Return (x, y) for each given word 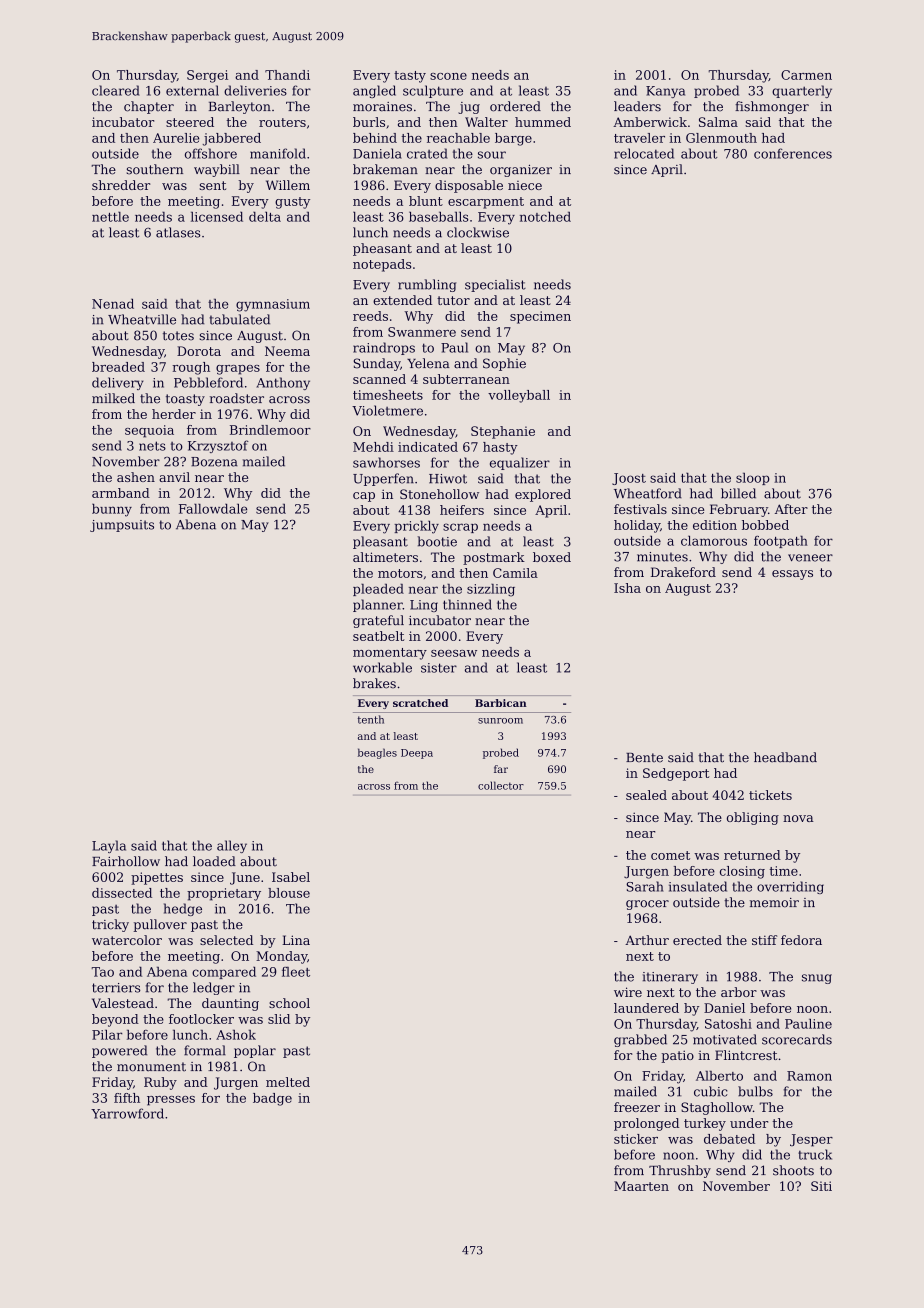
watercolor (127, 940)
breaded (118, 367)
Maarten (641, 1186)
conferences (793, 153)
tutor (453, 300)
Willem (288, 185)
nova (798, 818)
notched (545, 217)
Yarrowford (127, 1113)
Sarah (644, 886)
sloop (753, 479)
